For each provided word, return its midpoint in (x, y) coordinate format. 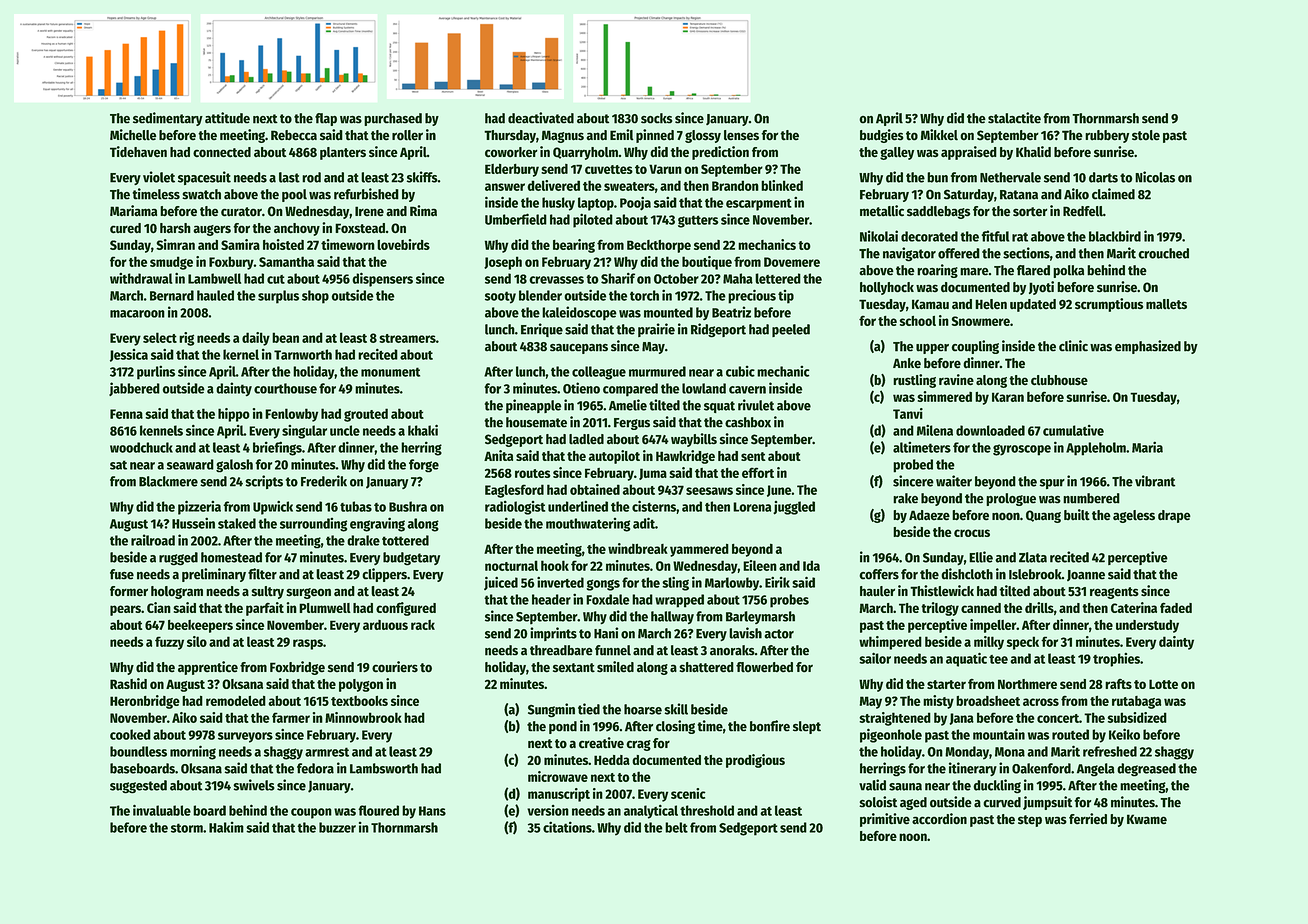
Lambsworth (384, 768)
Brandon (735, 185)
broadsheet (988, 701)
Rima (423, 210)
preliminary (214, 575)
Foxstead (360, 228)
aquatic (966, 660)
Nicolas (1155, 177)
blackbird (1115, 236)
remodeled (236, 701)
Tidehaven (138, 151)
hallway (672, 617)
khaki (423, 430)
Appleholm (1096, 449)
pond (563, 727)
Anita (498, 455)
